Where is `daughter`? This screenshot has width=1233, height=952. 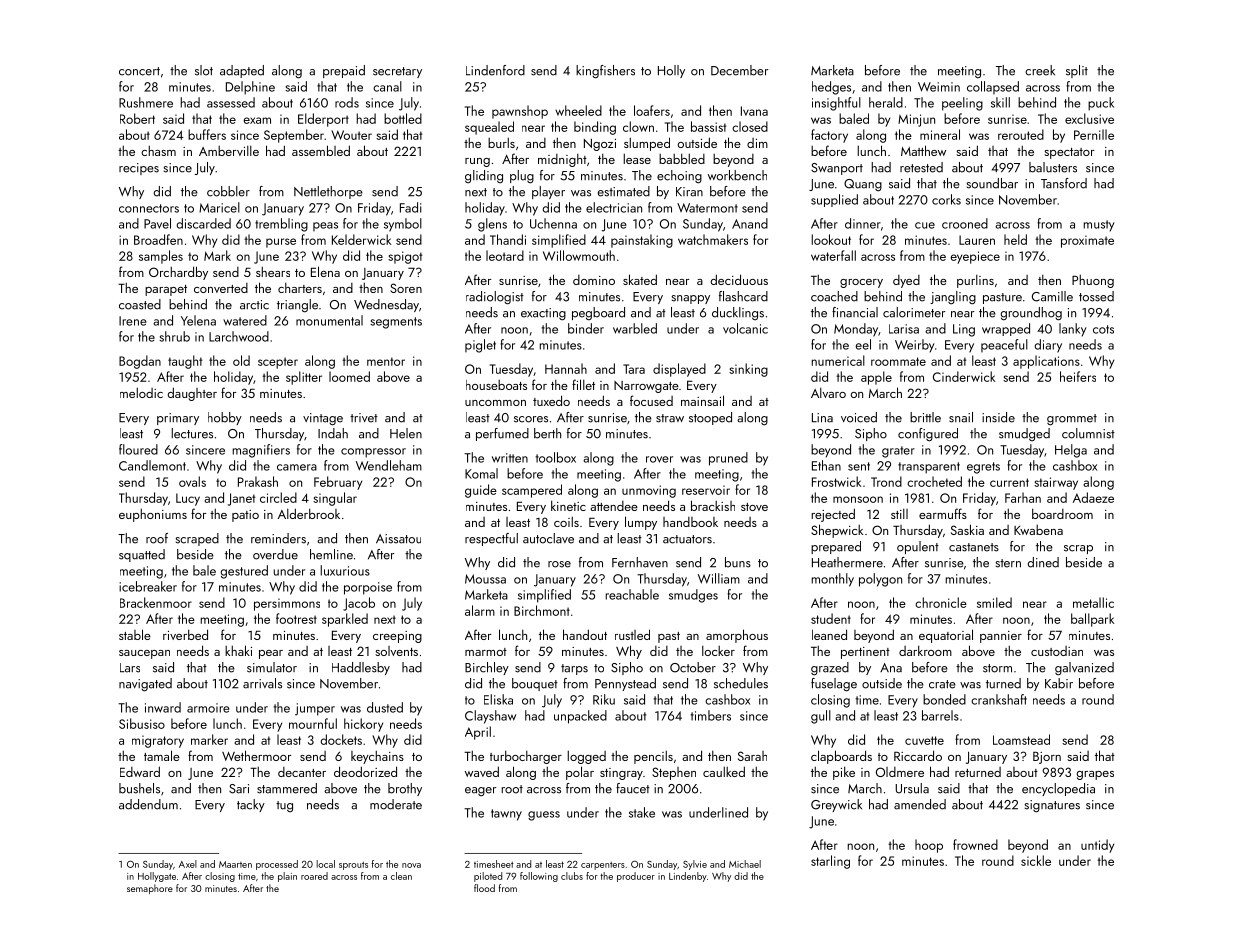 daughter is located at coordinates (192, 394).
